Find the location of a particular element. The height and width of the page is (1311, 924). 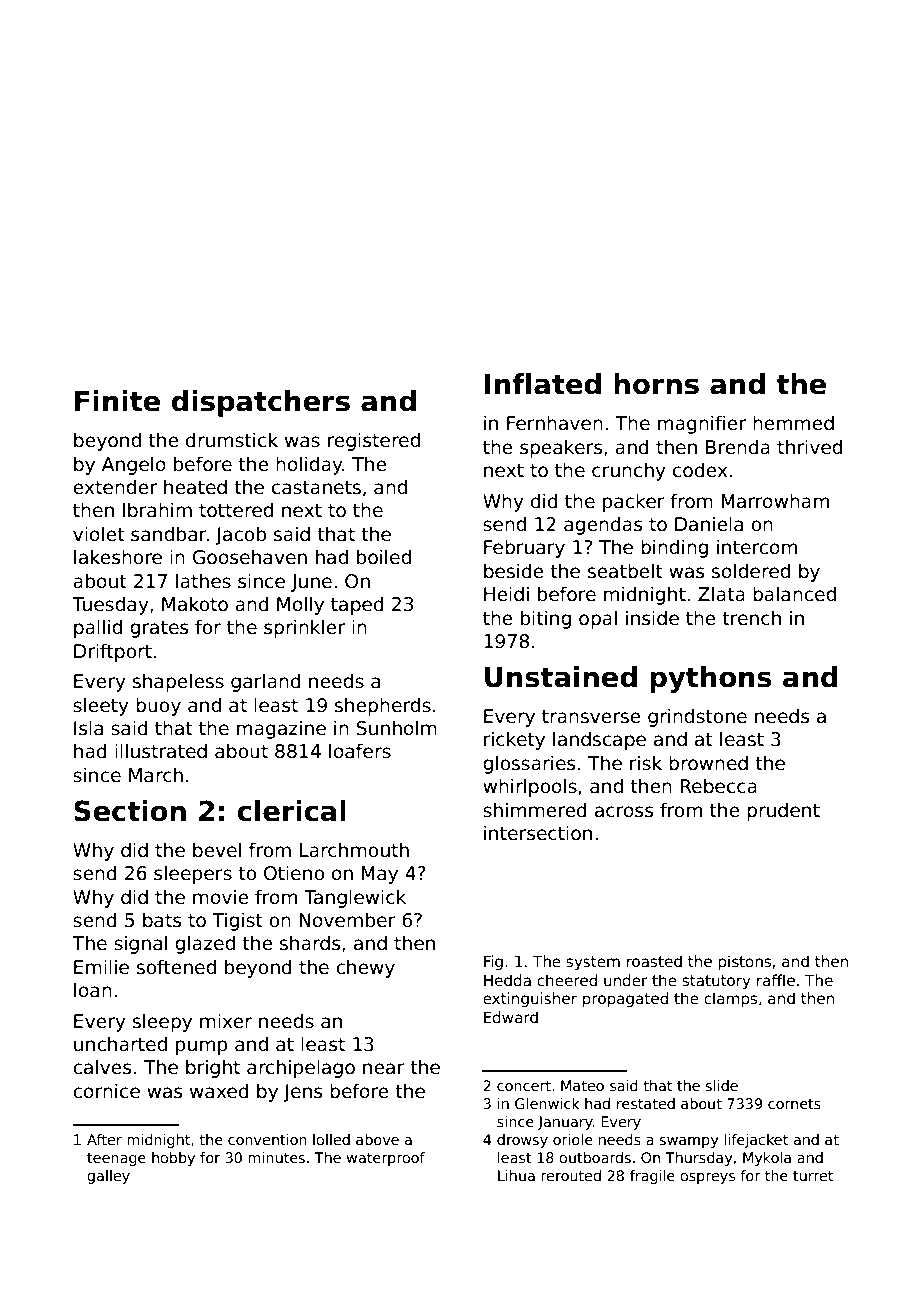

roasted is located at coordinates (654, 961).
